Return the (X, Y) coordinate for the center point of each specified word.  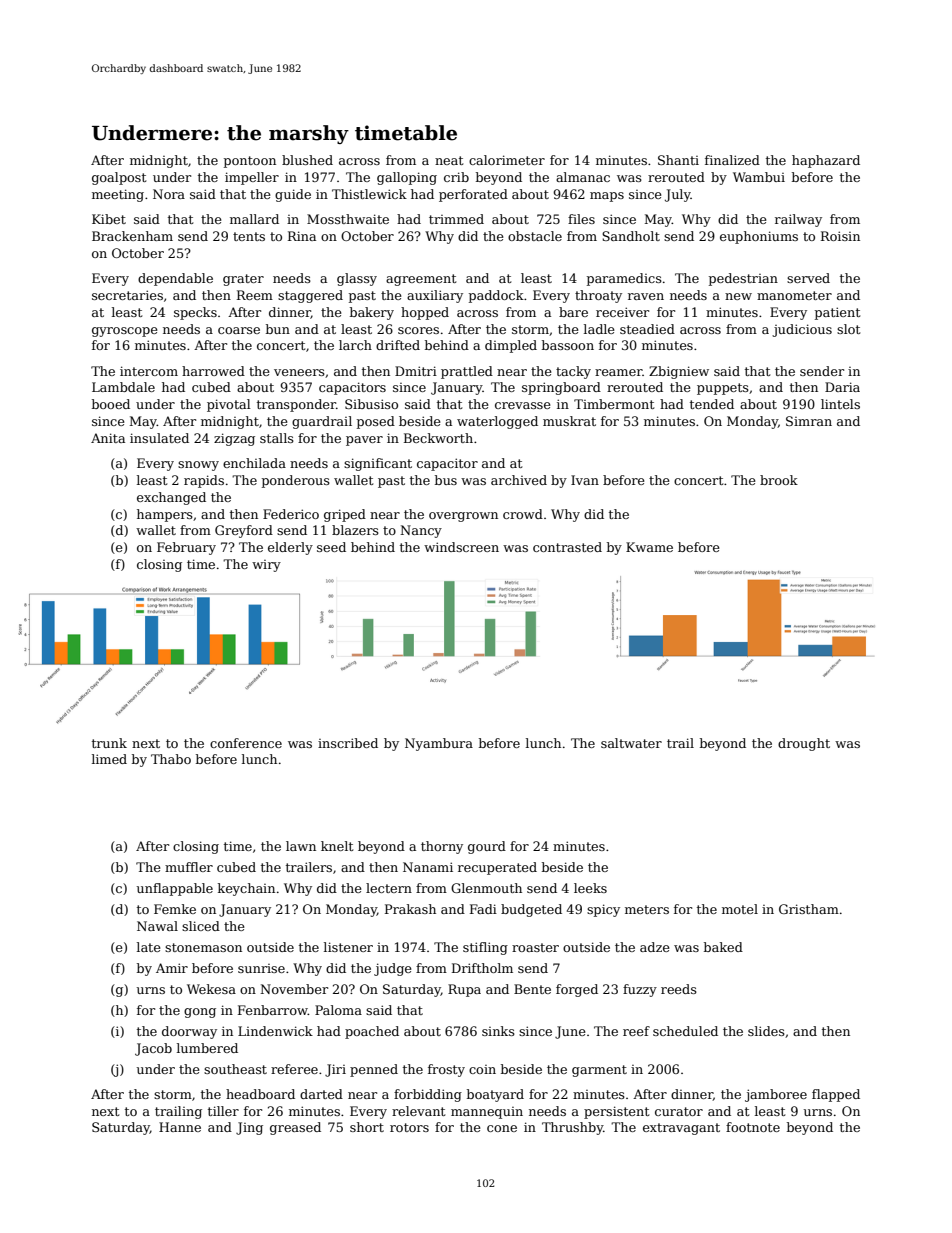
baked (723, 947)
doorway (189, 1032)
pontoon (250, 162)
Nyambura (439, 744)
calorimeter (507, 160)
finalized (732, 160)
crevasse (523, 405)
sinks (498, 1031)
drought (804, 744)
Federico (291, 514)
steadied (647, 329)
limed (109, 759)
